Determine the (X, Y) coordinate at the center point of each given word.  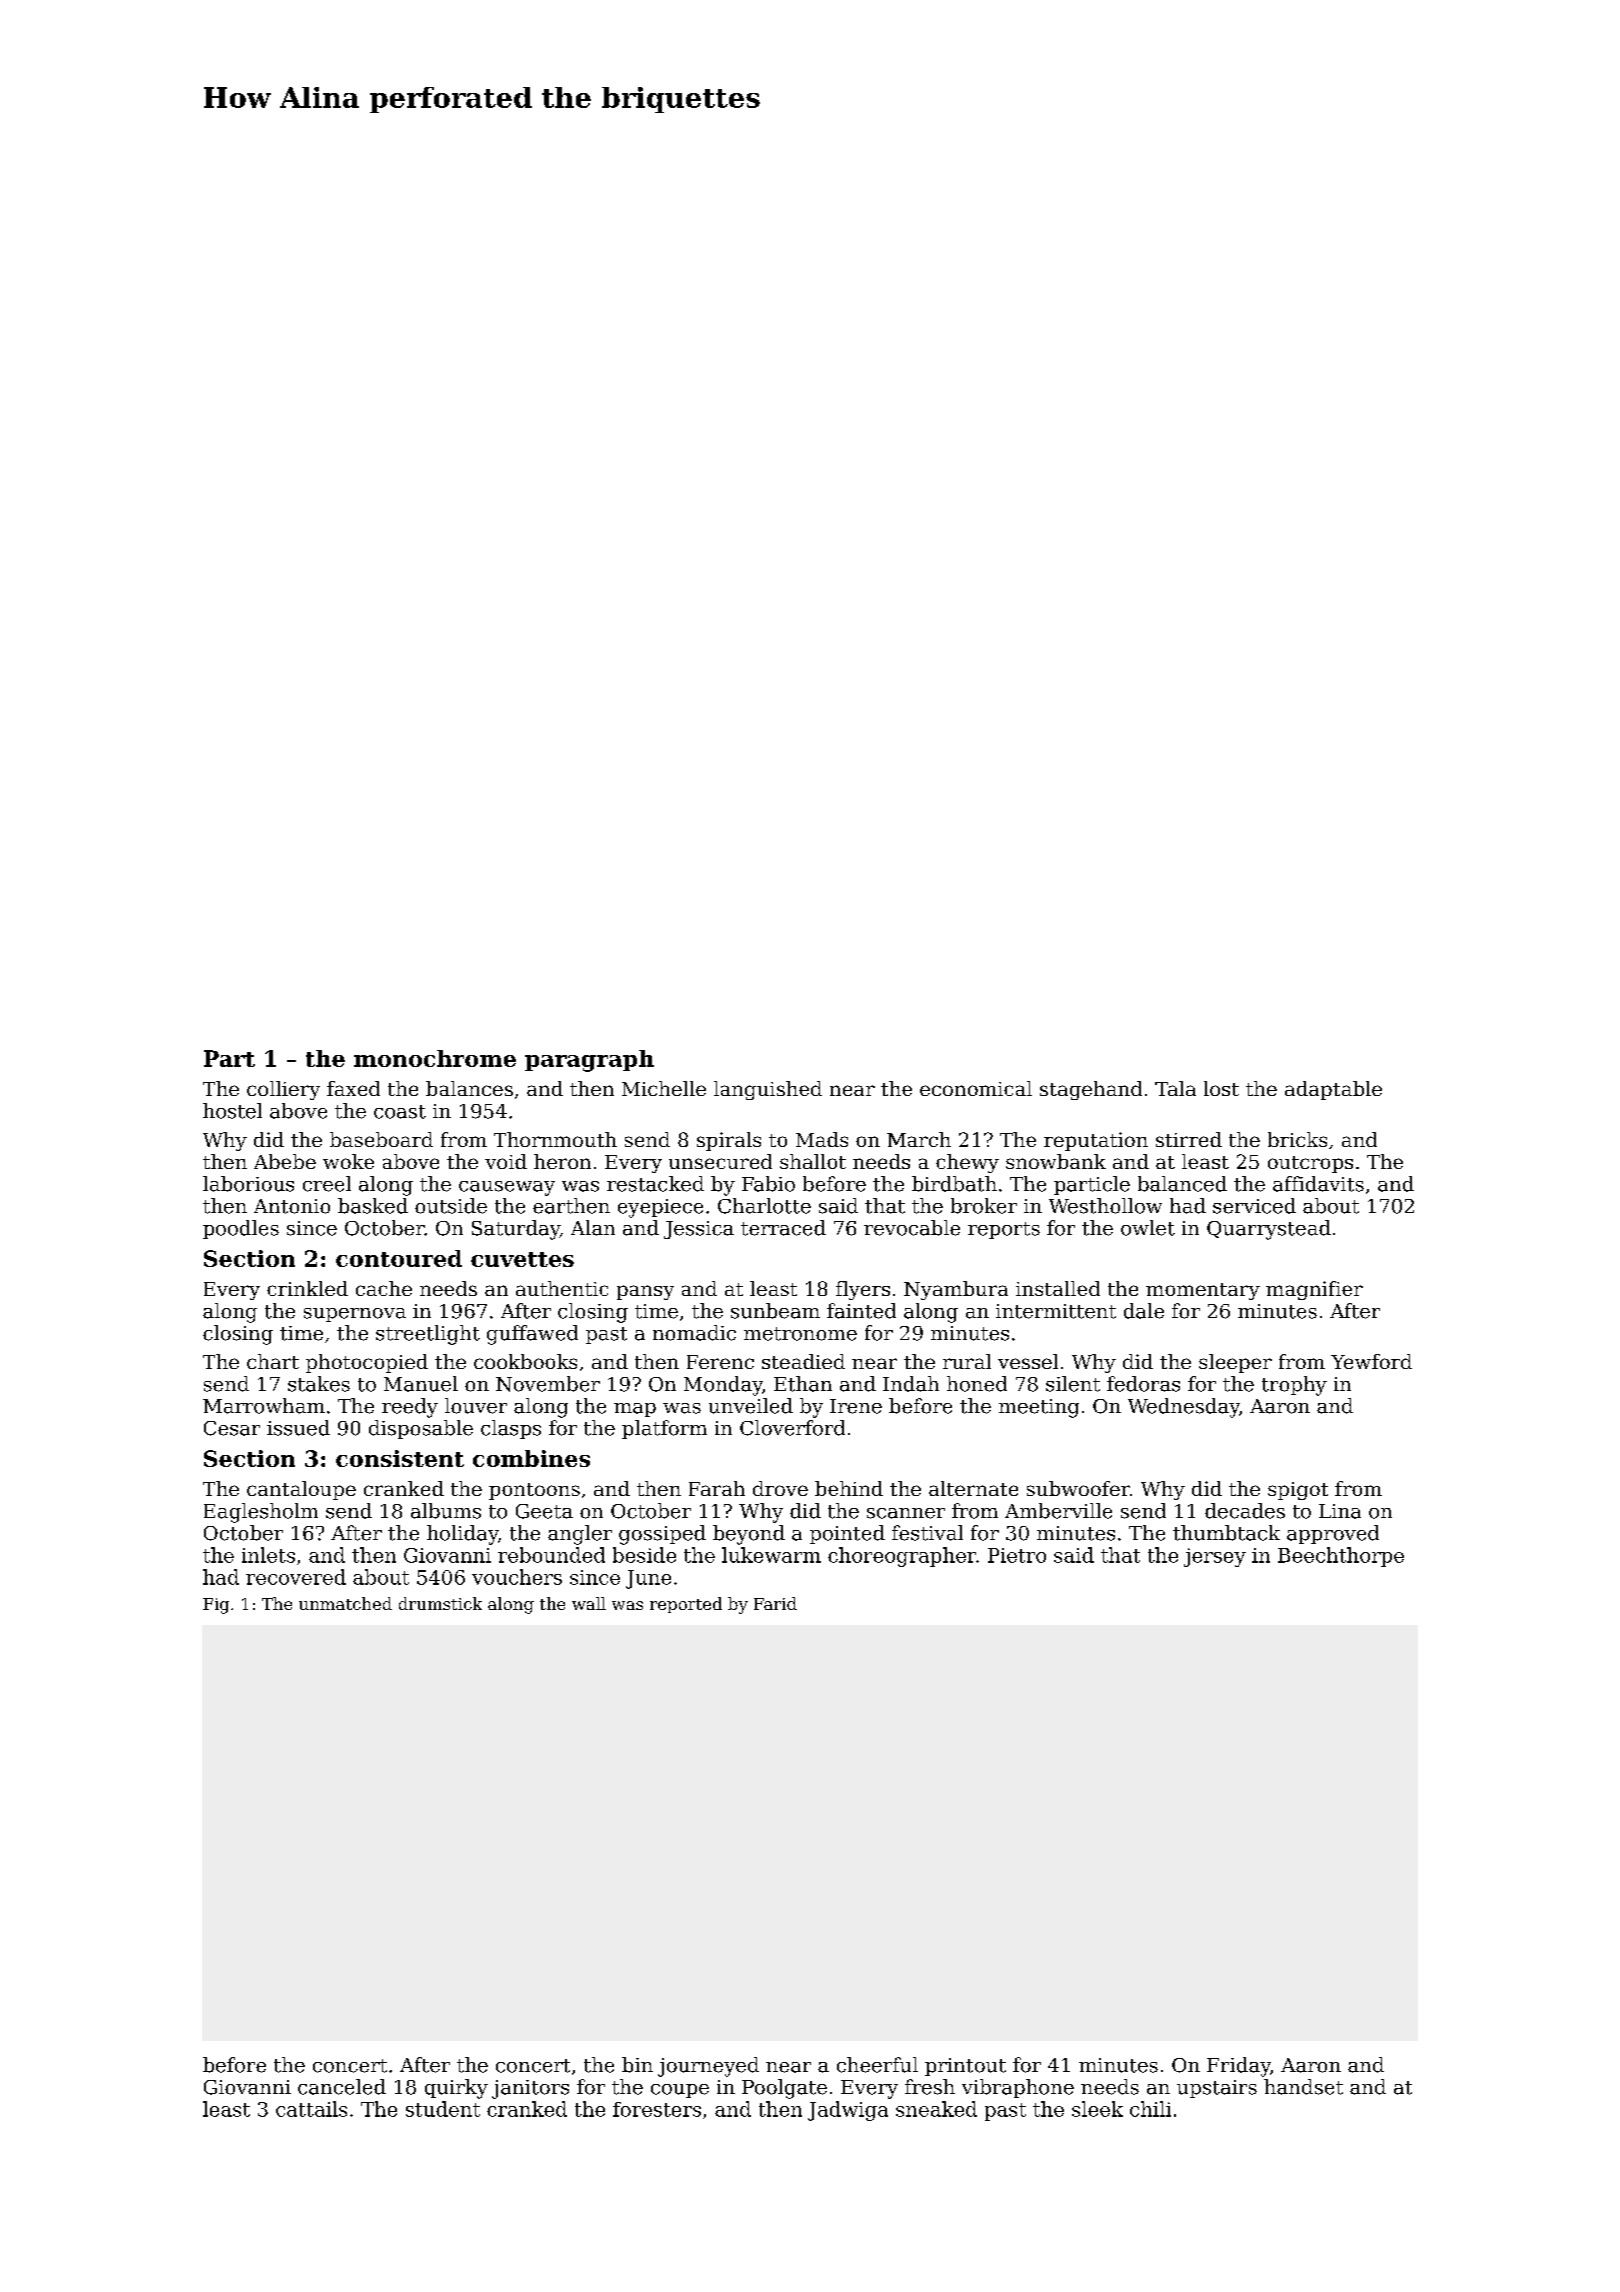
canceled (342, 2087)
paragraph (589, 1061)
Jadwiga (848, 2111)
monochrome (435, 1058)
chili (1150, 2109)
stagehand (1091, 1090)
